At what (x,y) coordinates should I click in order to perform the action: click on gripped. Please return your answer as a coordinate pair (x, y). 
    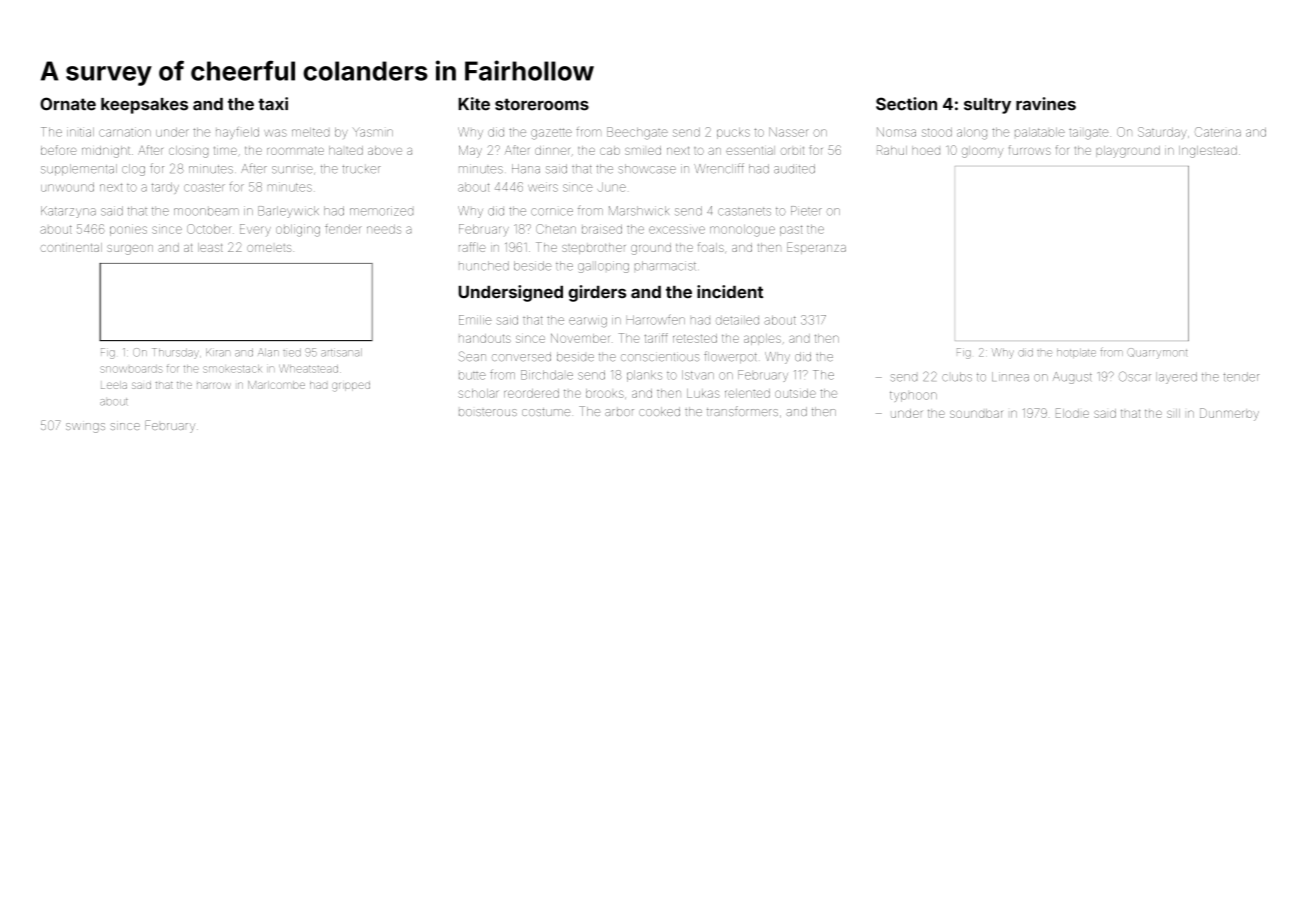
    Looking at the image, I should click on (351, 386).
